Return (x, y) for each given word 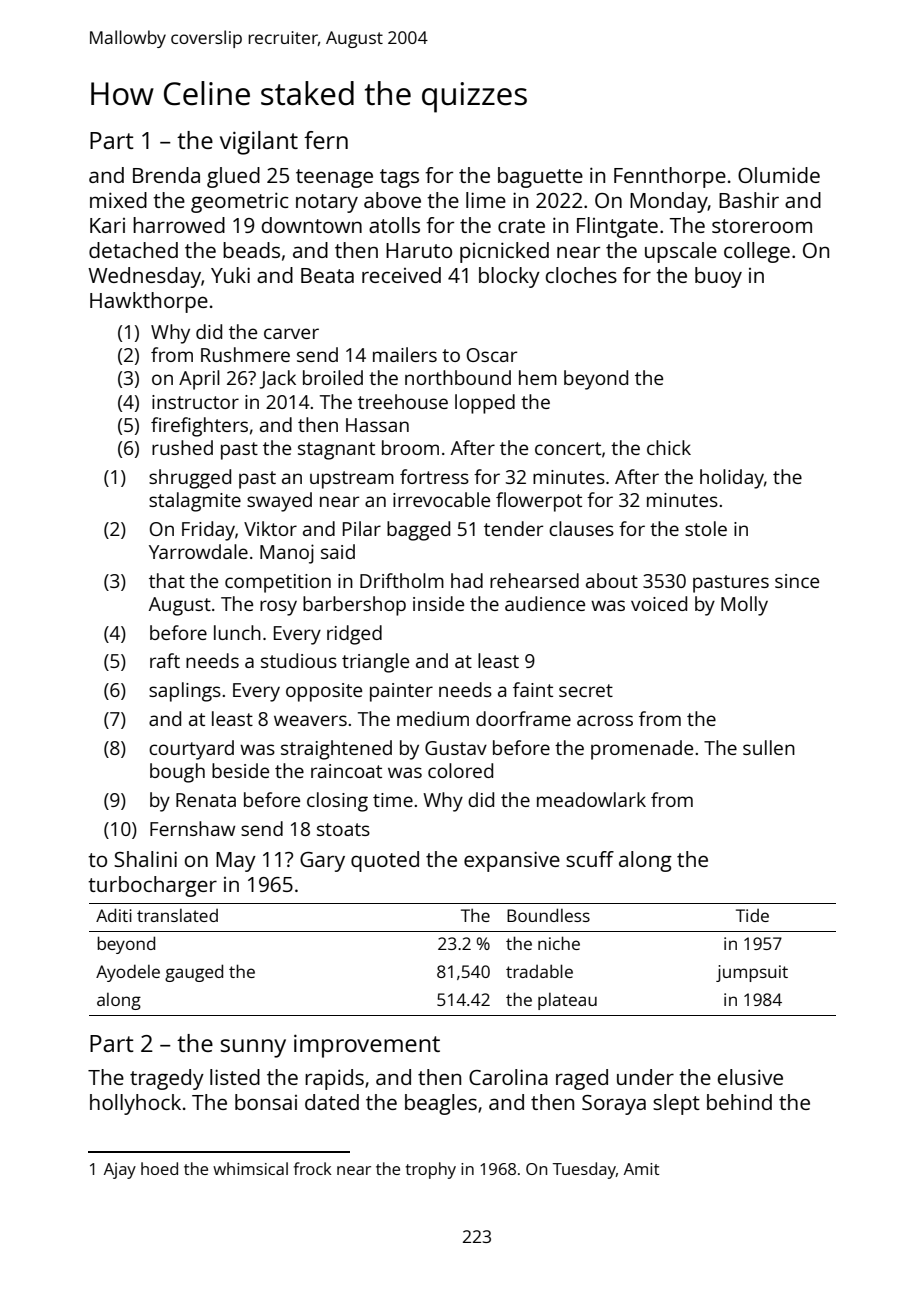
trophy (431, 1170)
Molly (744, 606)
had (467, 580)
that (167, 580)
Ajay (120, 1170)
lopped (485, 404)
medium (433, 718)
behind (739, 1102)
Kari (107, 225)
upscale (681, 252)
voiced (659, 603)
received (401, 275)
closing (337, 802)
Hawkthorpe (149, 302)
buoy (718, 277)
